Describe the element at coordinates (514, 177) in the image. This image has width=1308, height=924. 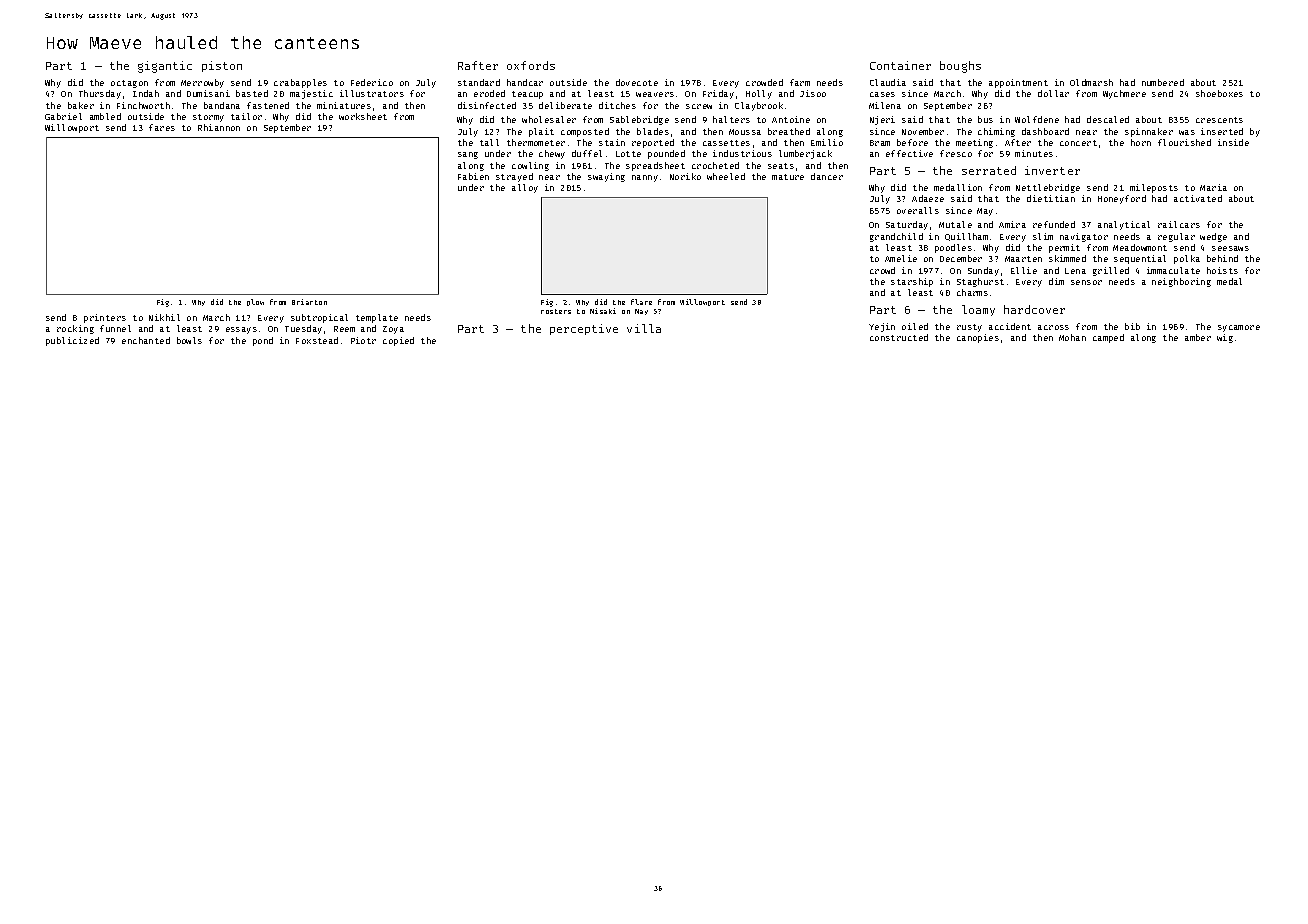
I see `strayed` at that location.
